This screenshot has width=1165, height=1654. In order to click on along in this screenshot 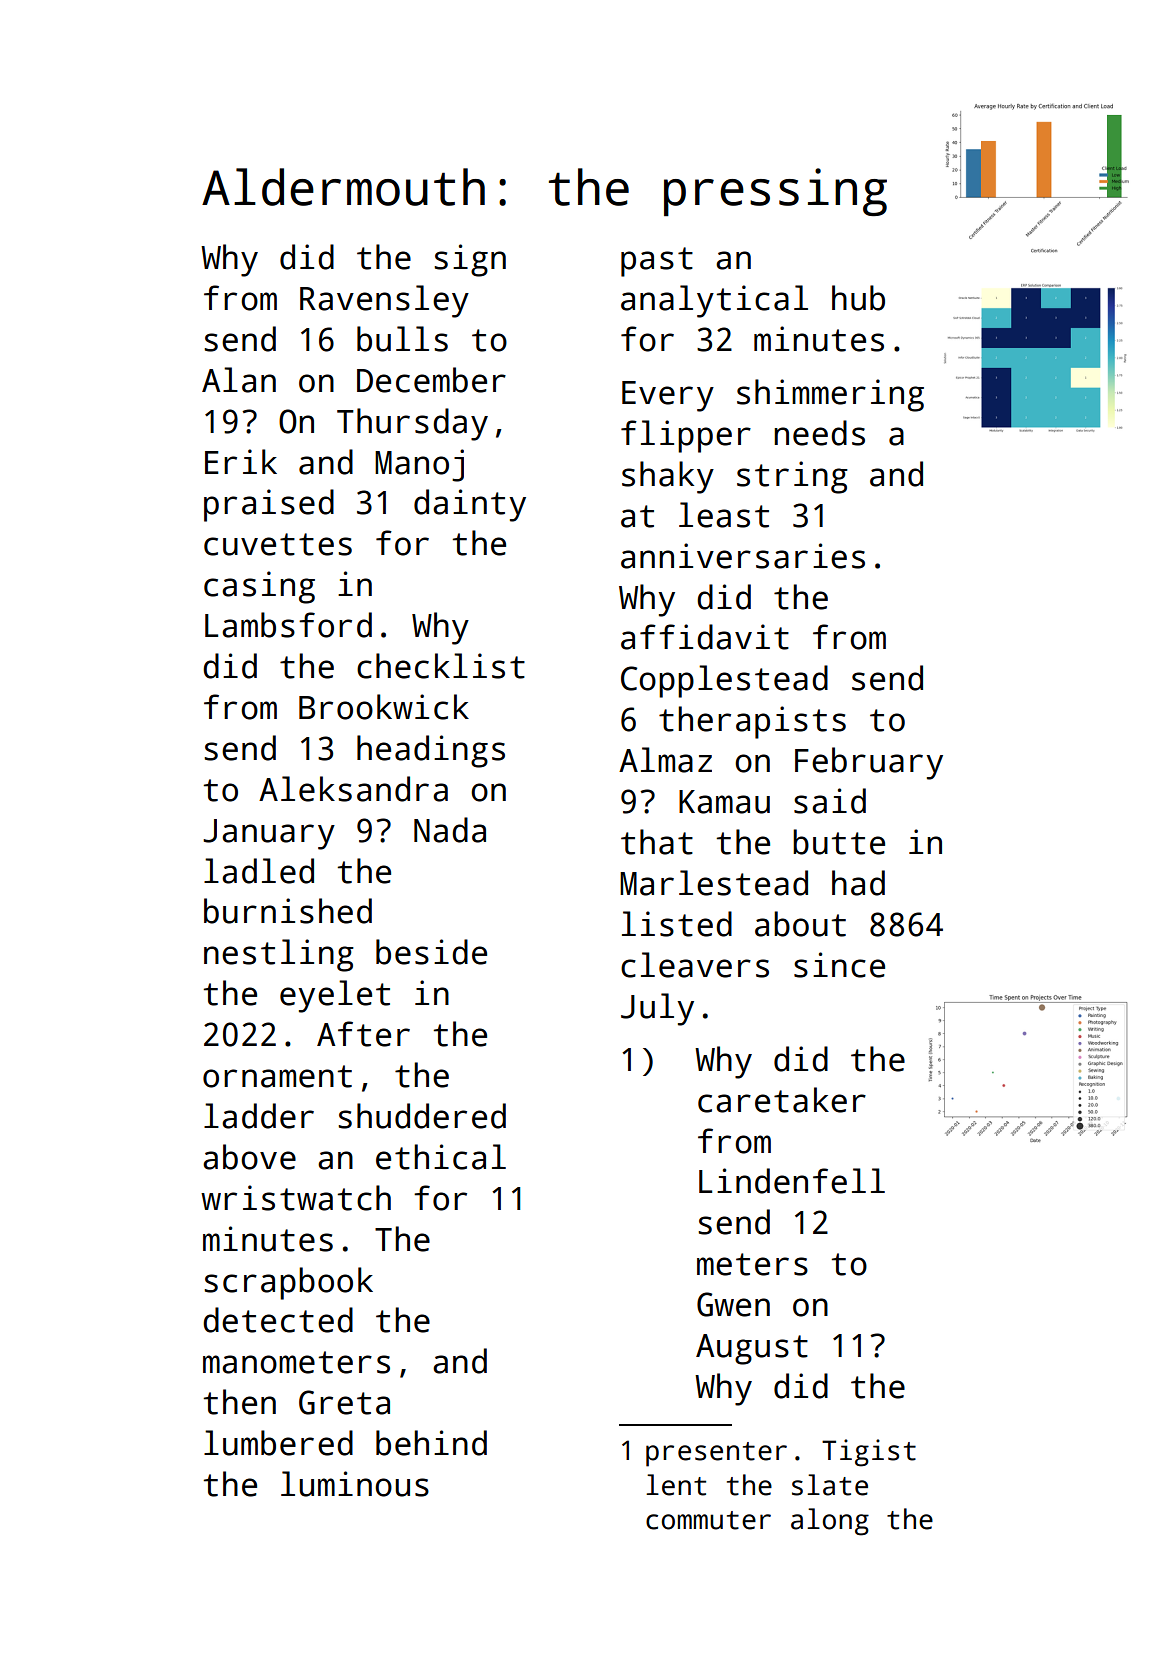, I will do `click(830, 1522)`.
